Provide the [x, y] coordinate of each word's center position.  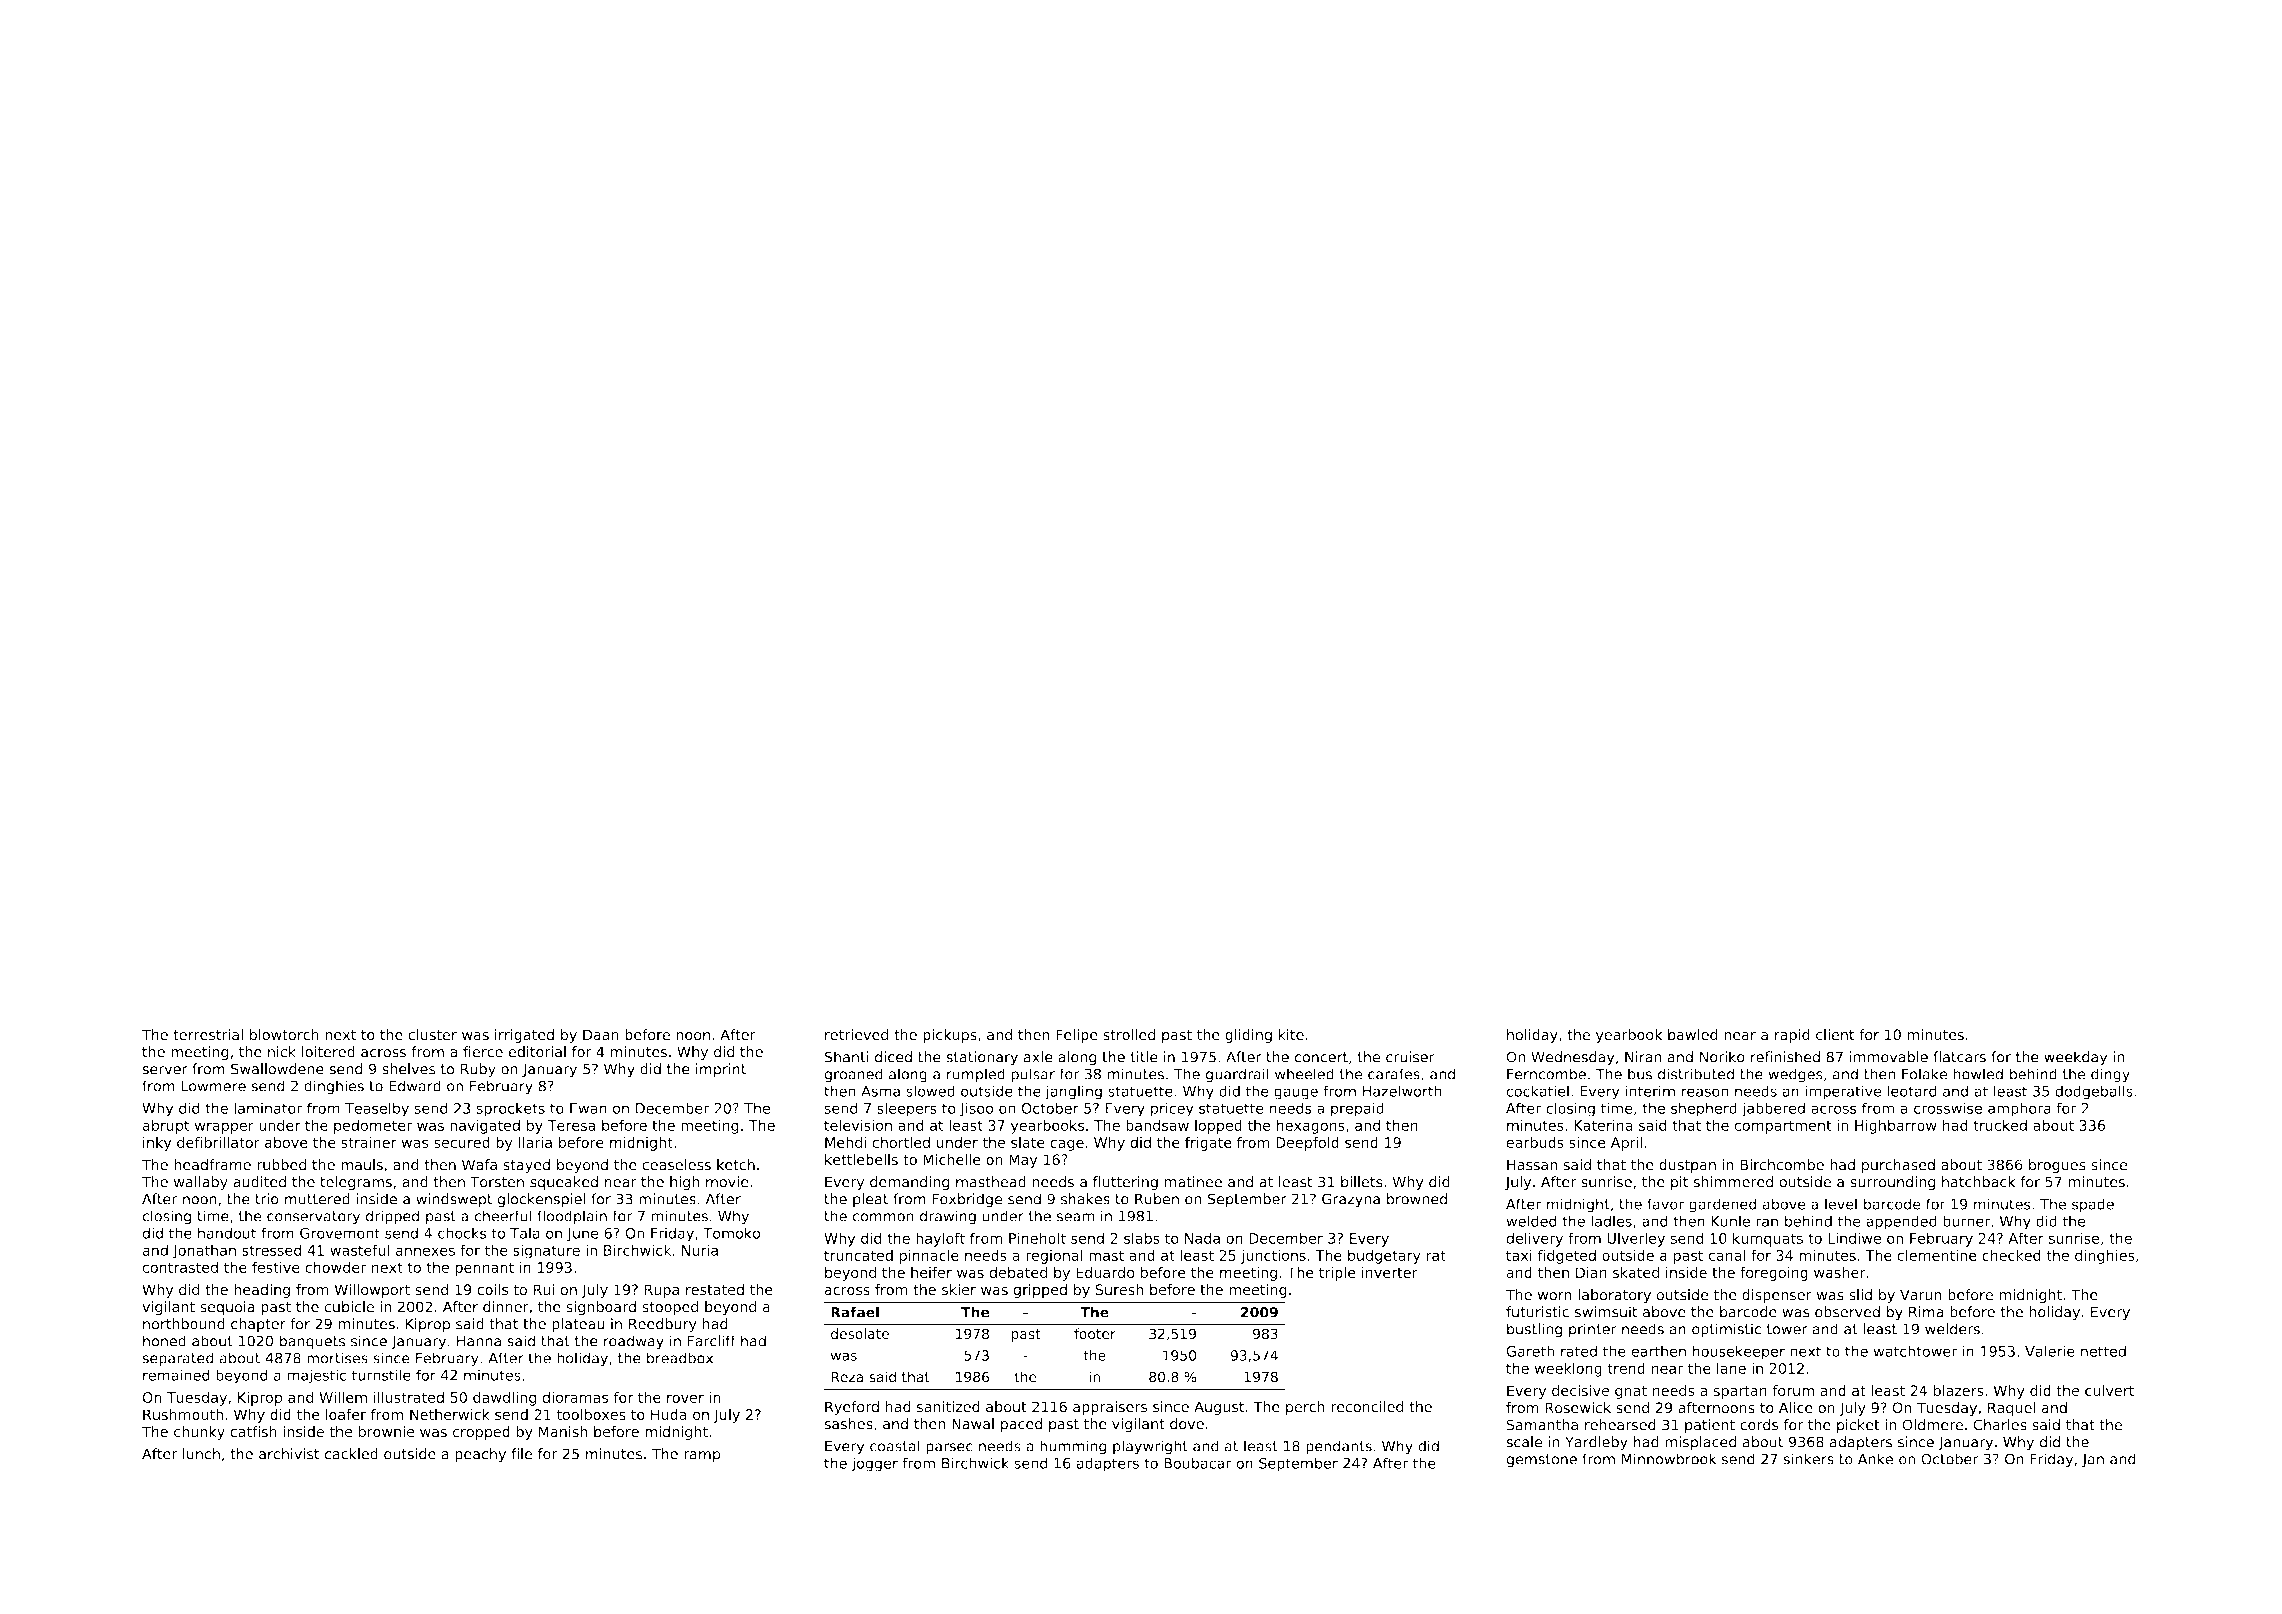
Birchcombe [1782, 1165]
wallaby [201, 1183]
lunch [201, 1454]
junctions [1273, 1256]
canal [1727, 1255]
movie [727, 1182]
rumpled [976, 1075]
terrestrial [208, 1035]
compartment [1782, 1127]
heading [262, 1291]
